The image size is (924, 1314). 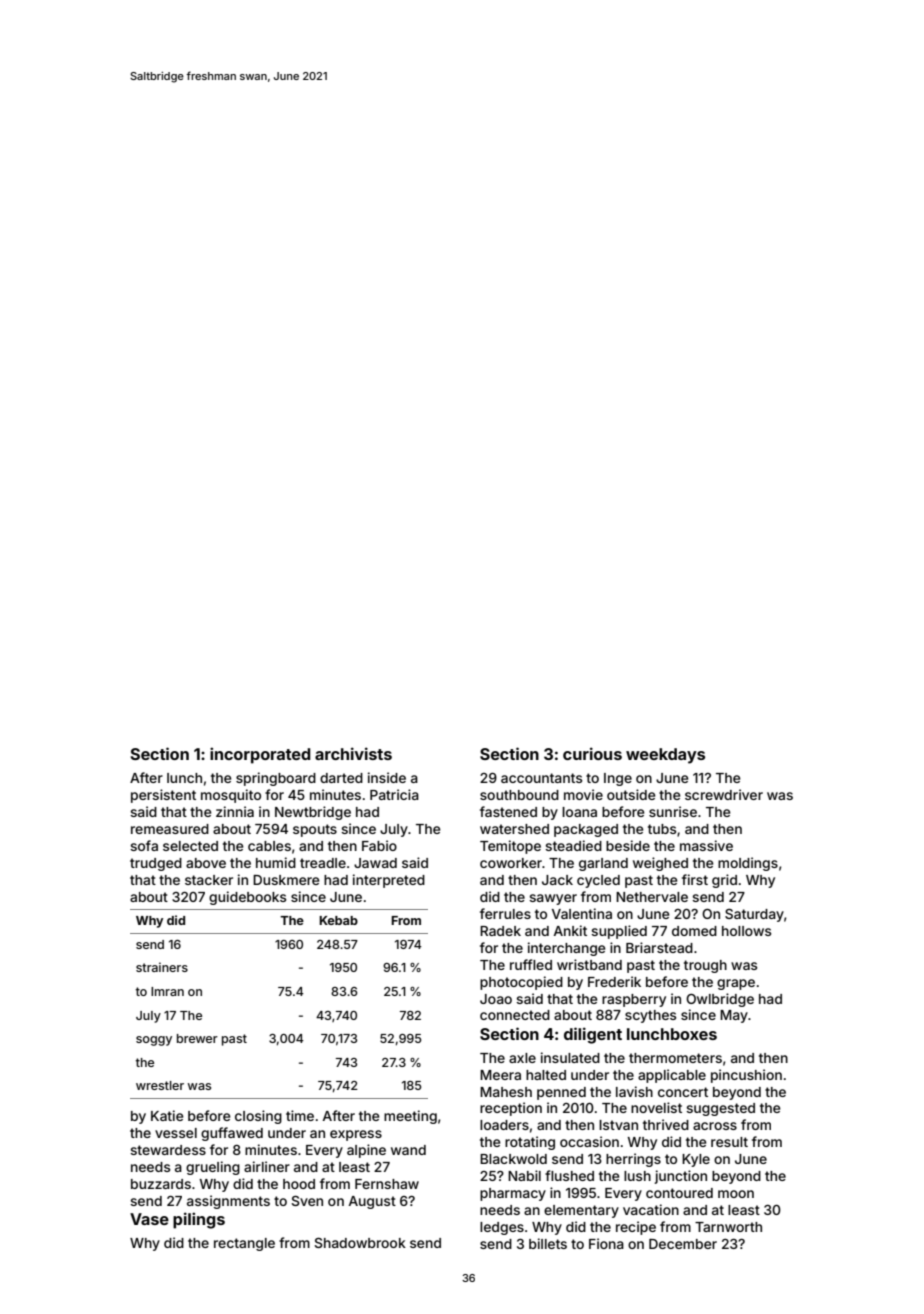 What do you see at coordinates (746, 931) in the image?
I see `hollows` at bounding box center [746, 931].
